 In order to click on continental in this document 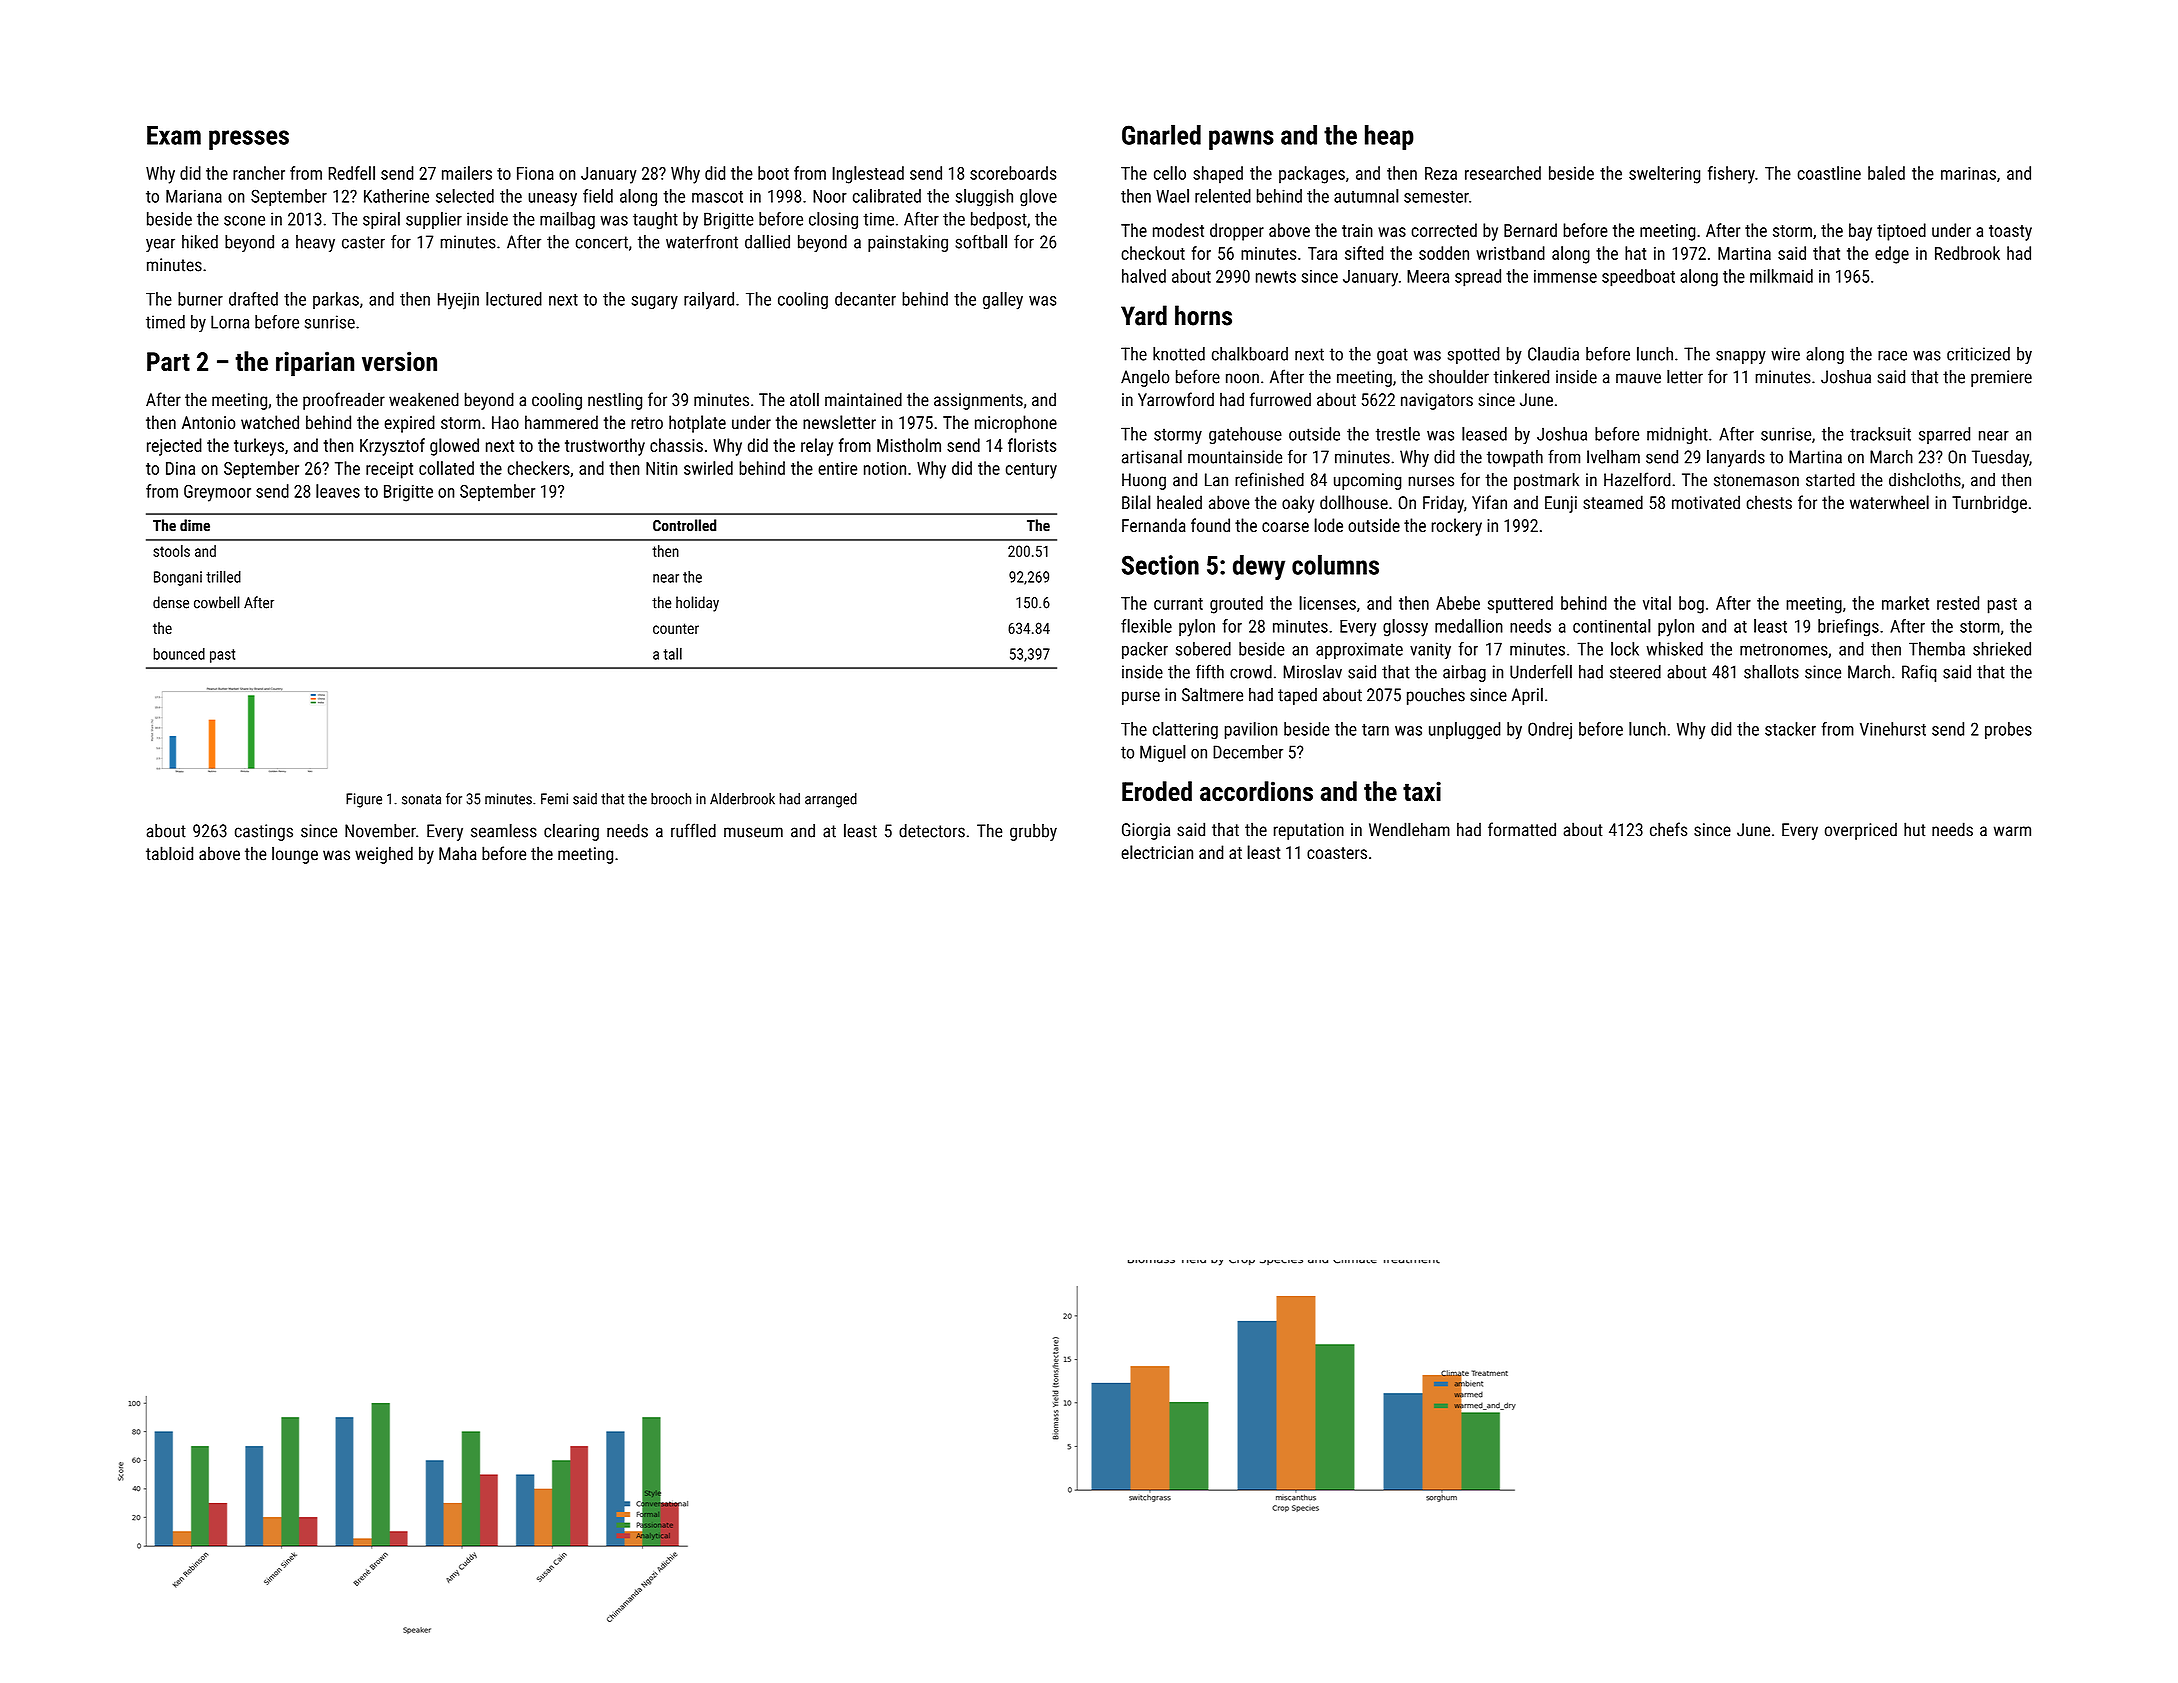, I will do `click(1612, 626)`.
